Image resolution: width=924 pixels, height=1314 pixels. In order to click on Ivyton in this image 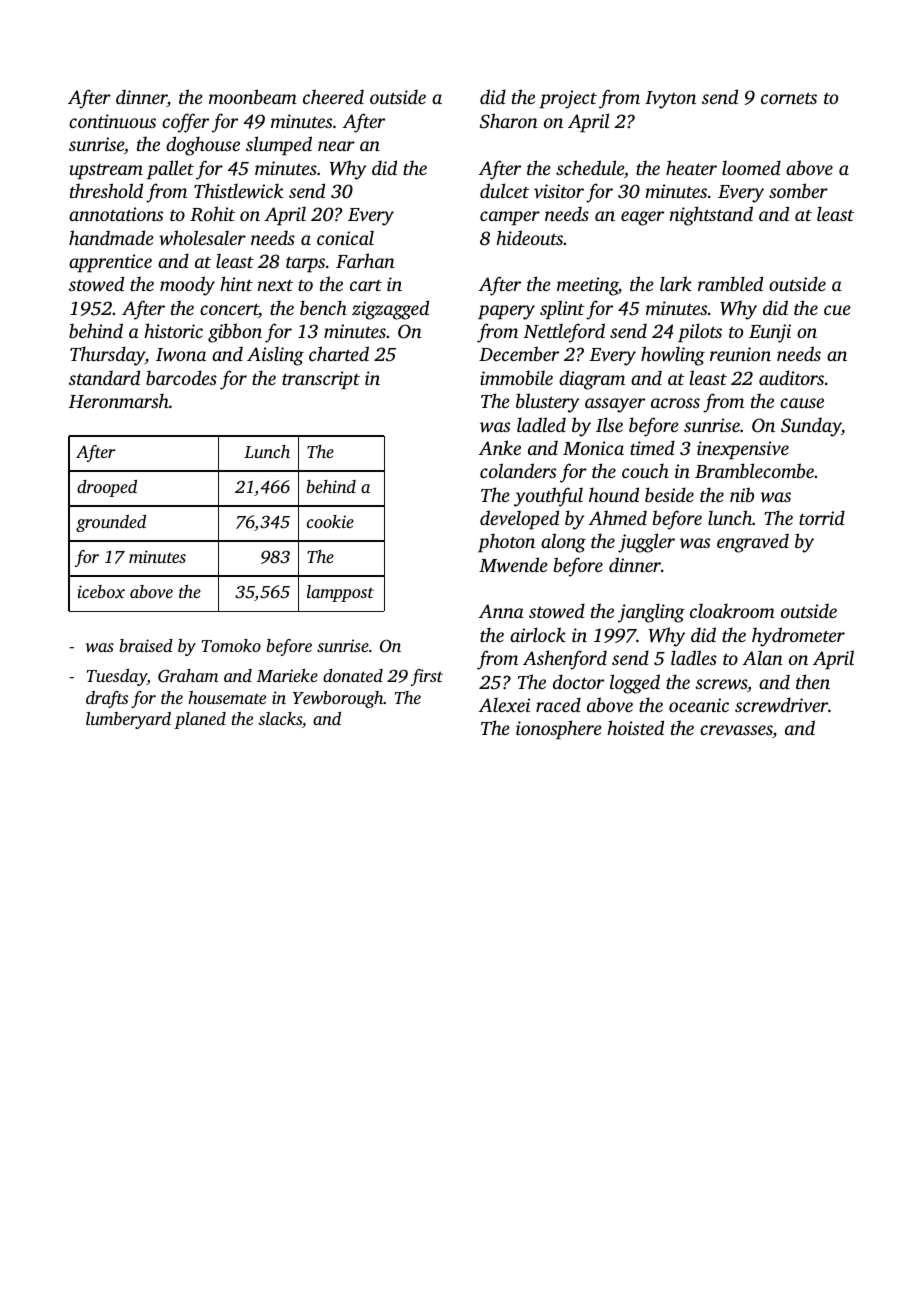, I will do `click(670, 100)`.
